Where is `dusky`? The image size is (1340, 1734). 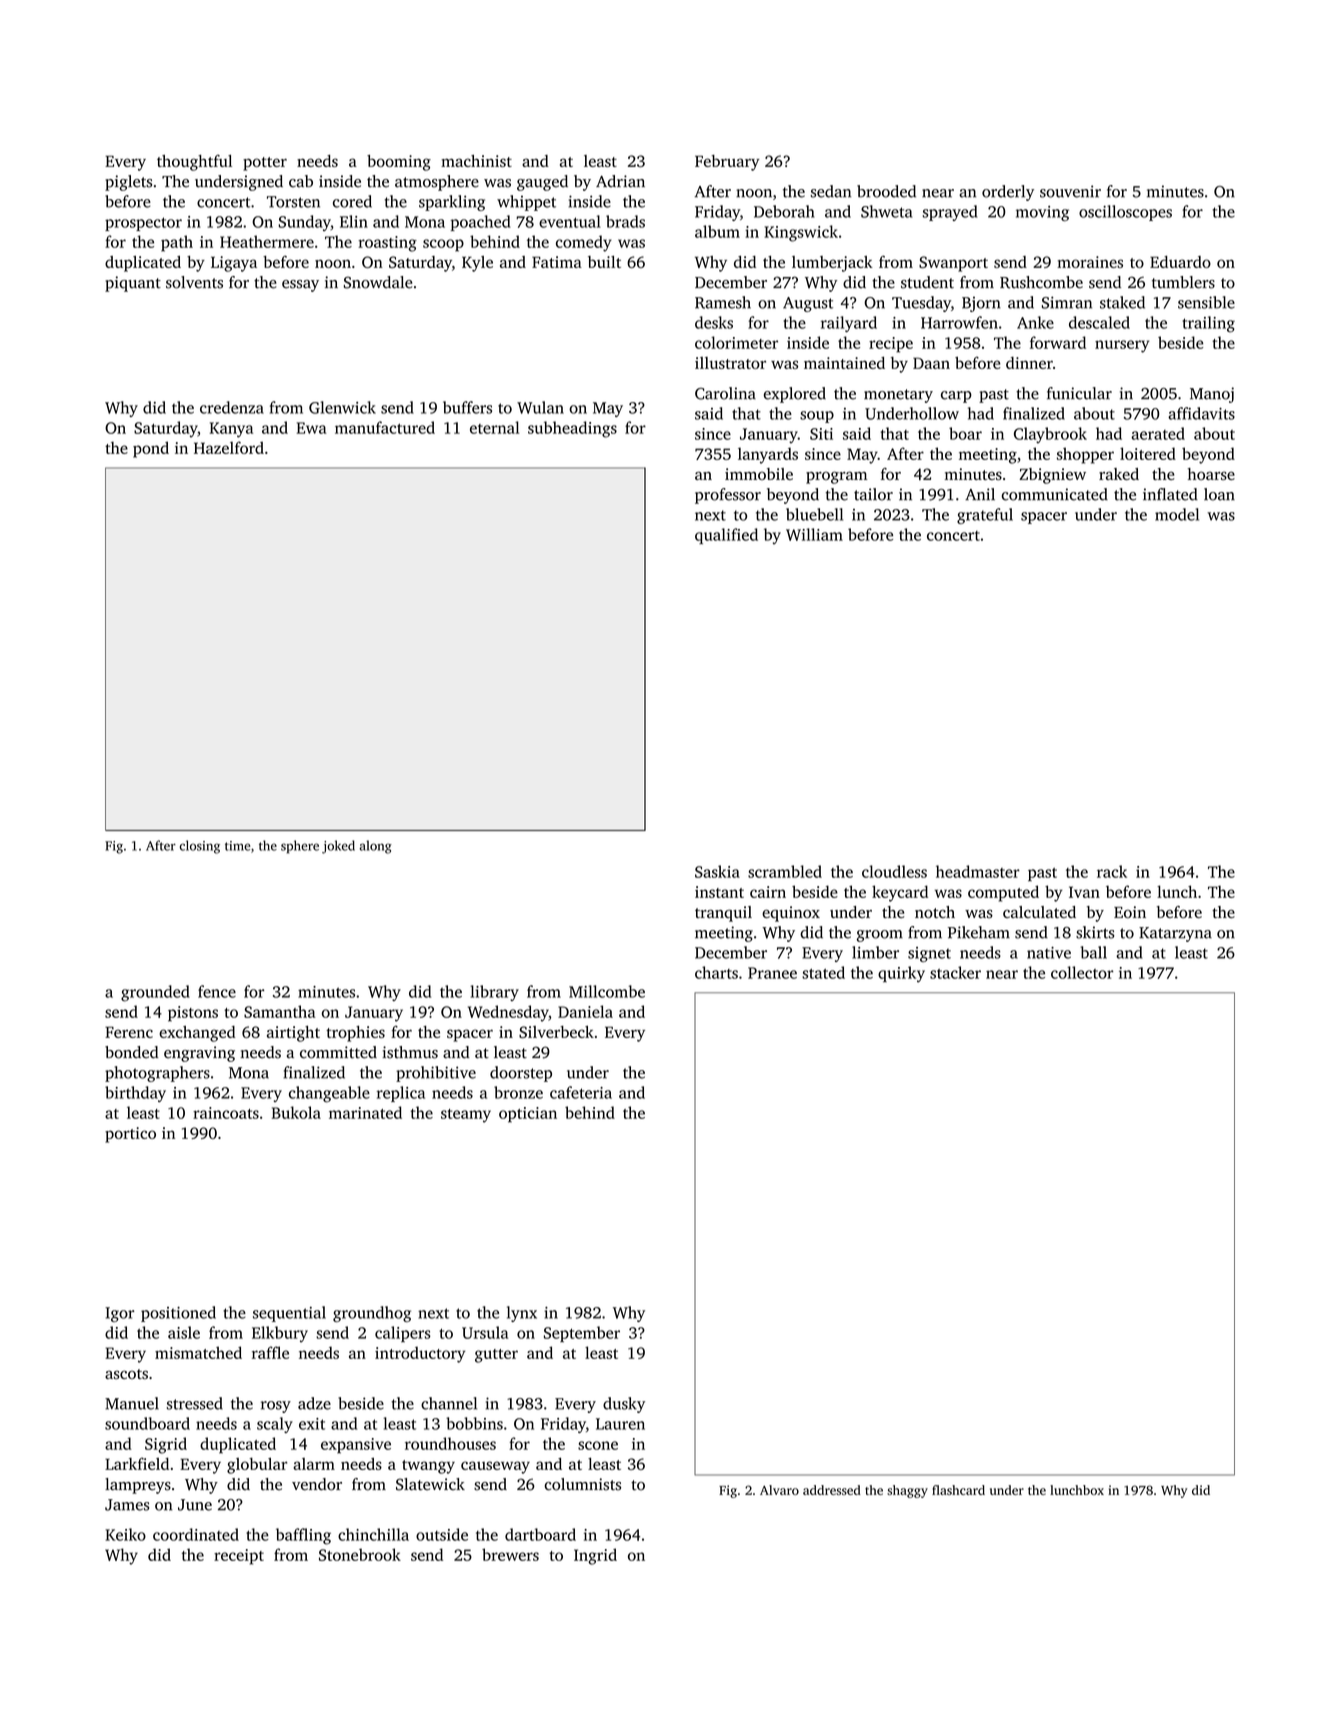 dusky is located at coordinates (624, 1405).
